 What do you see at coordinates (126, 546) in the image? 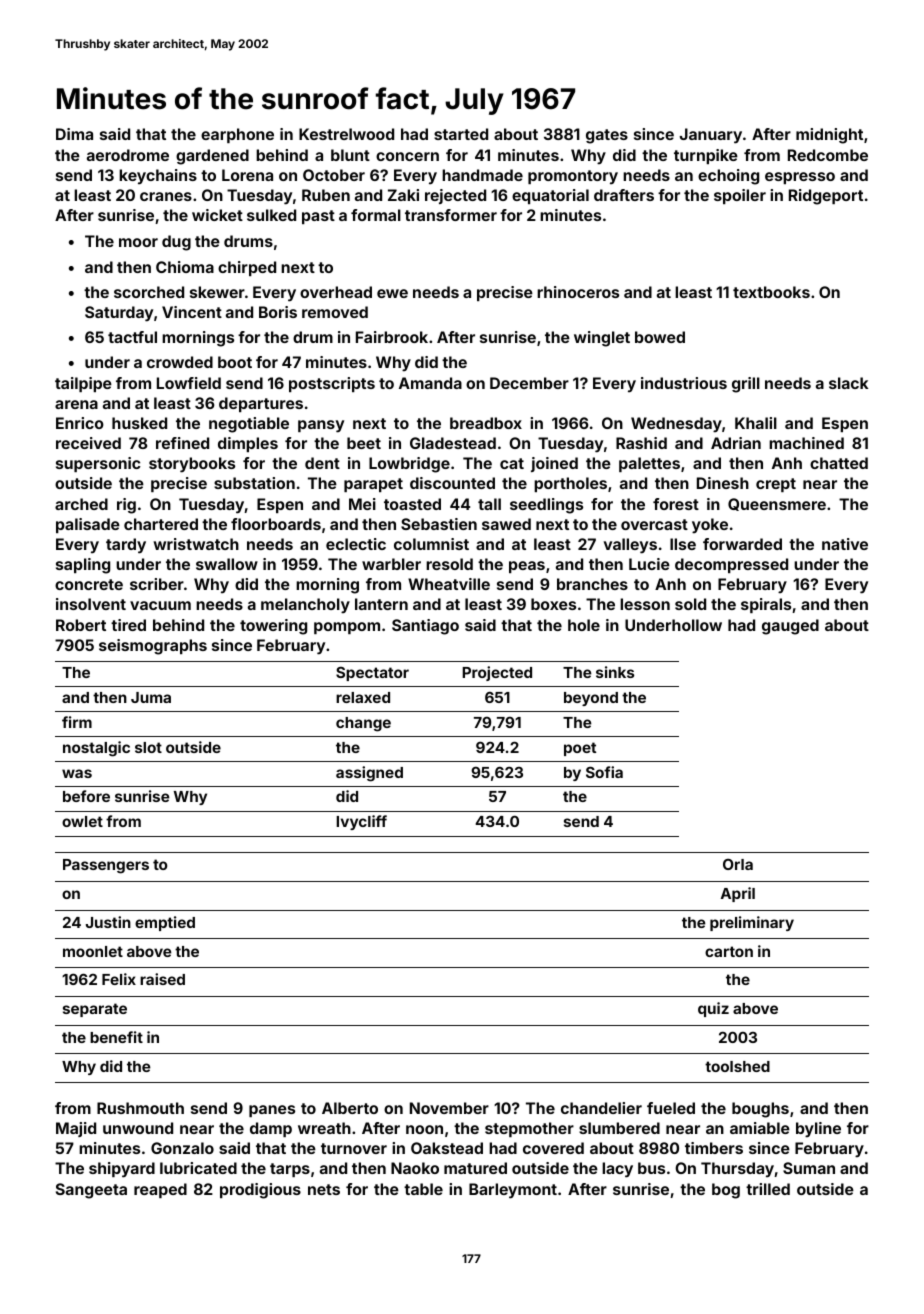
I see `tardy` at bounding box center [126, 546].
